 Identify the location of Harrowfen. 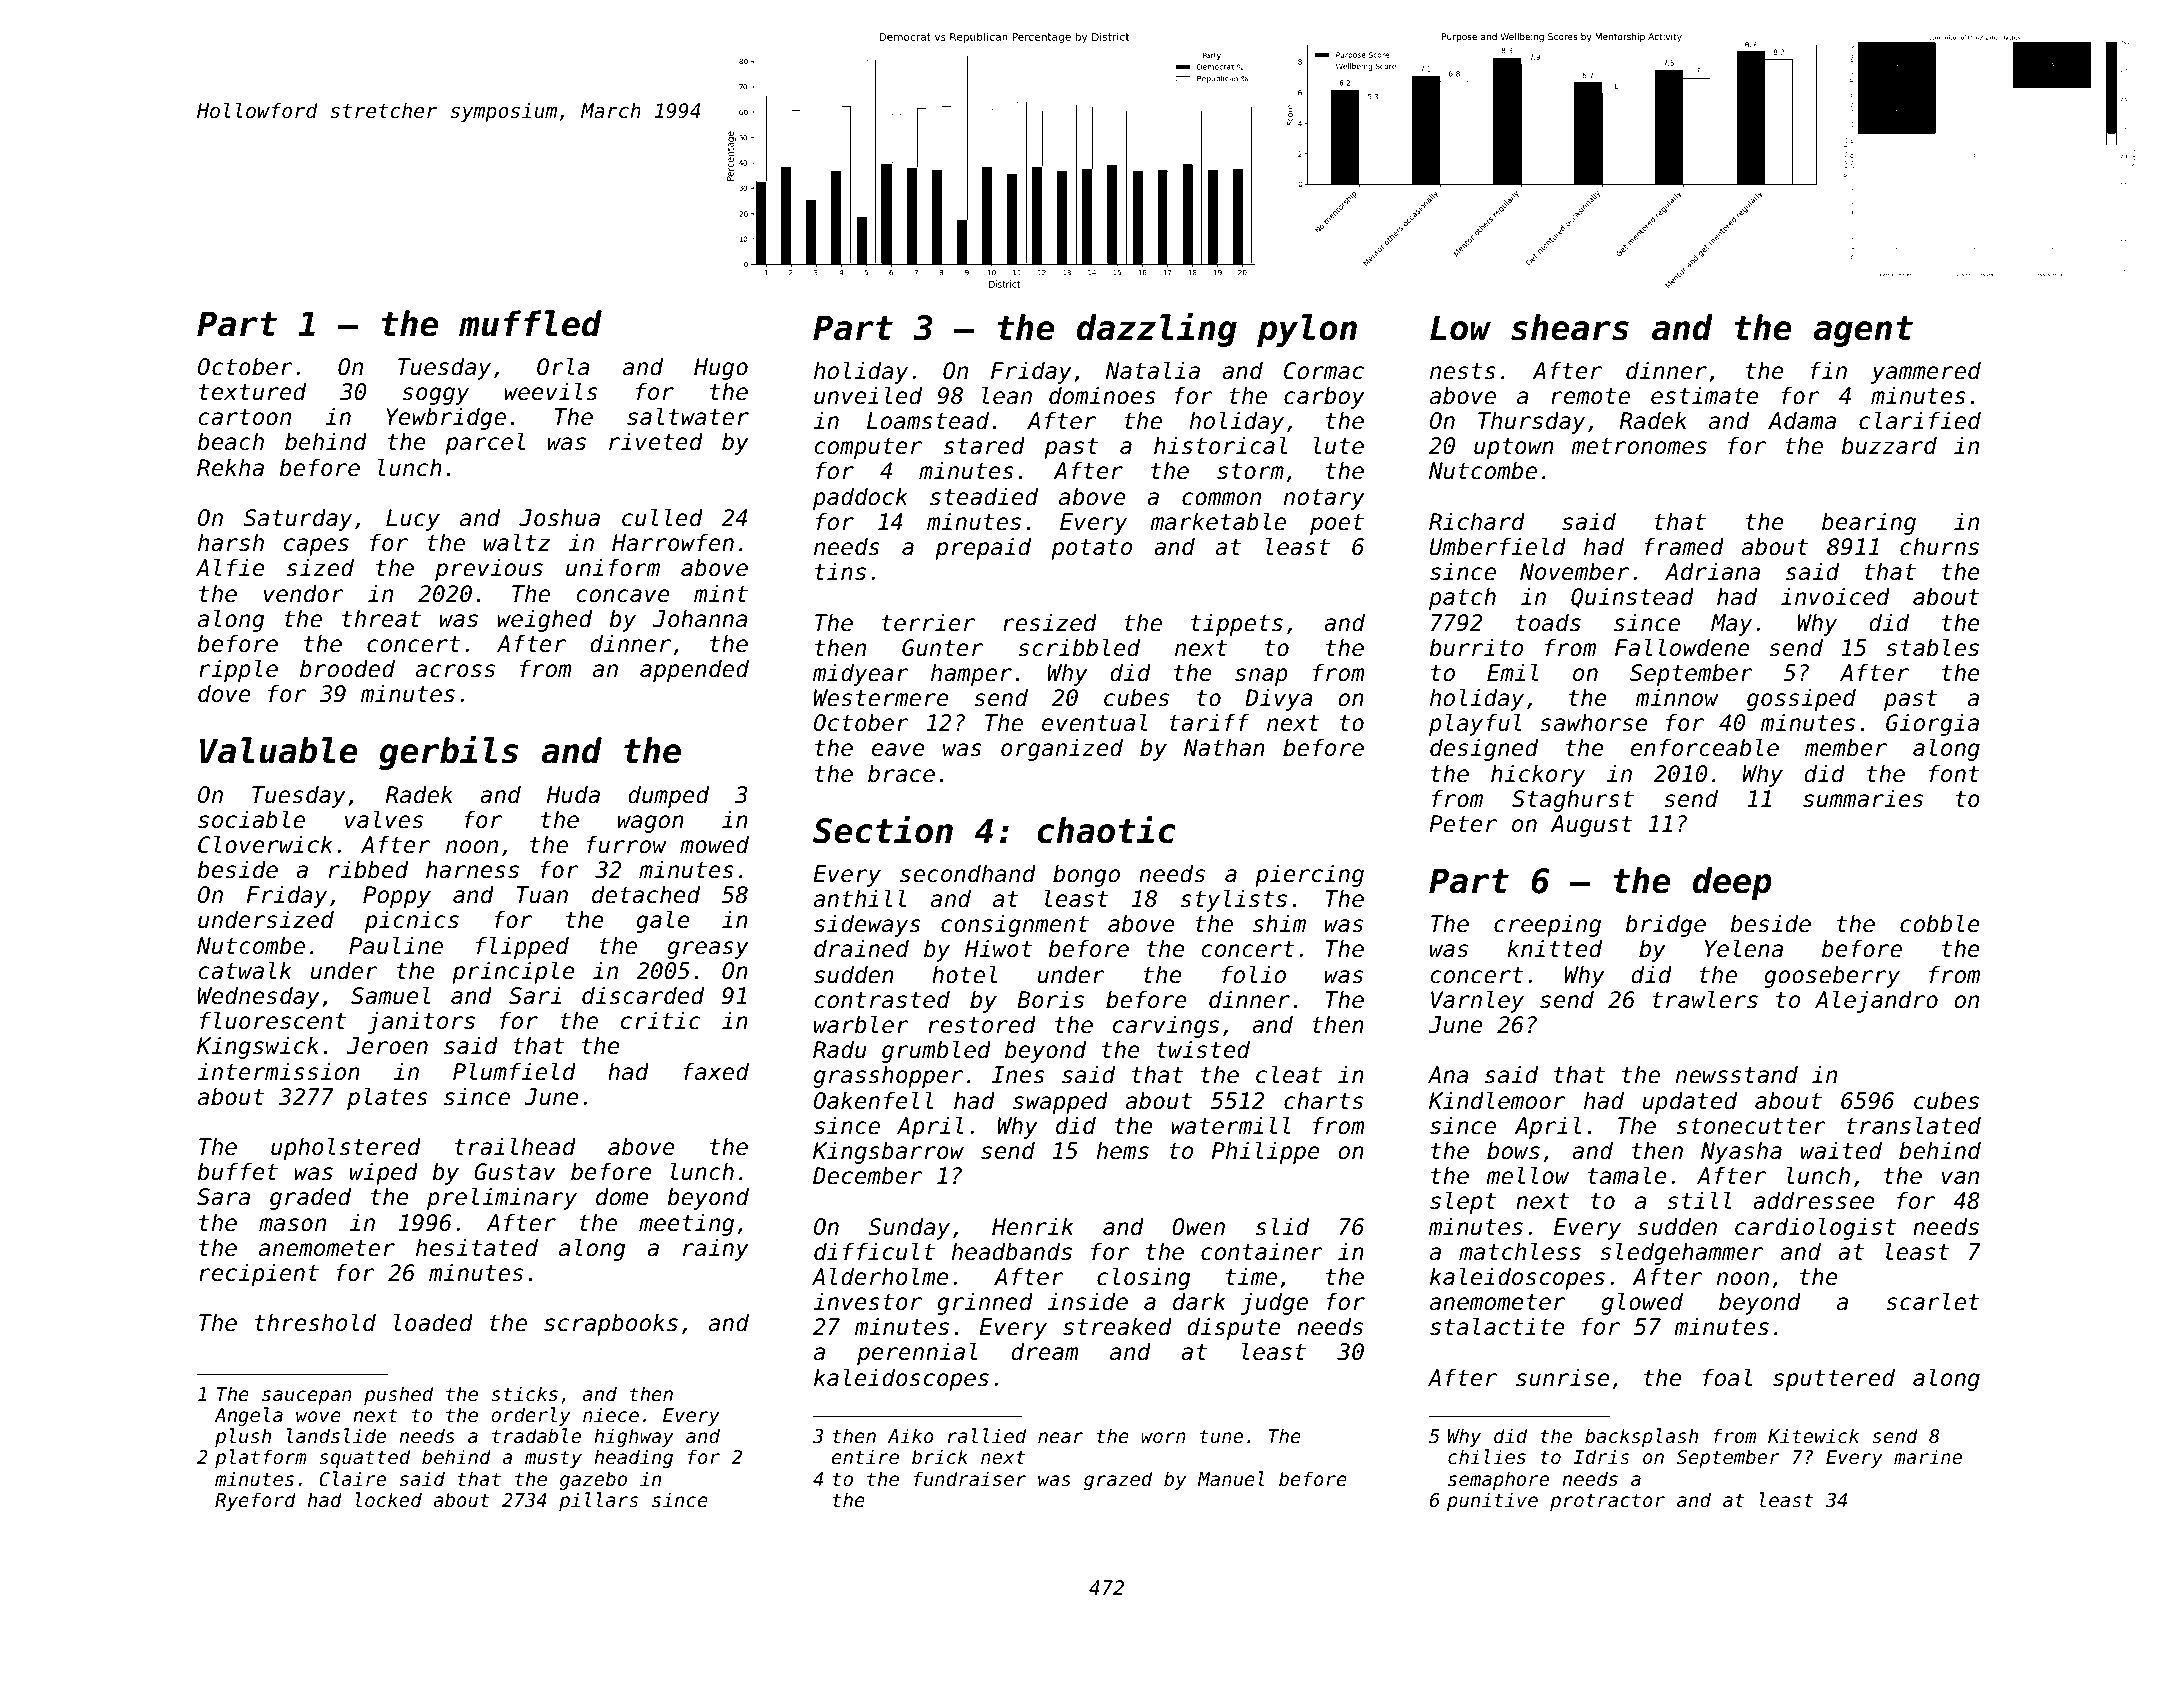
(673, 543).
